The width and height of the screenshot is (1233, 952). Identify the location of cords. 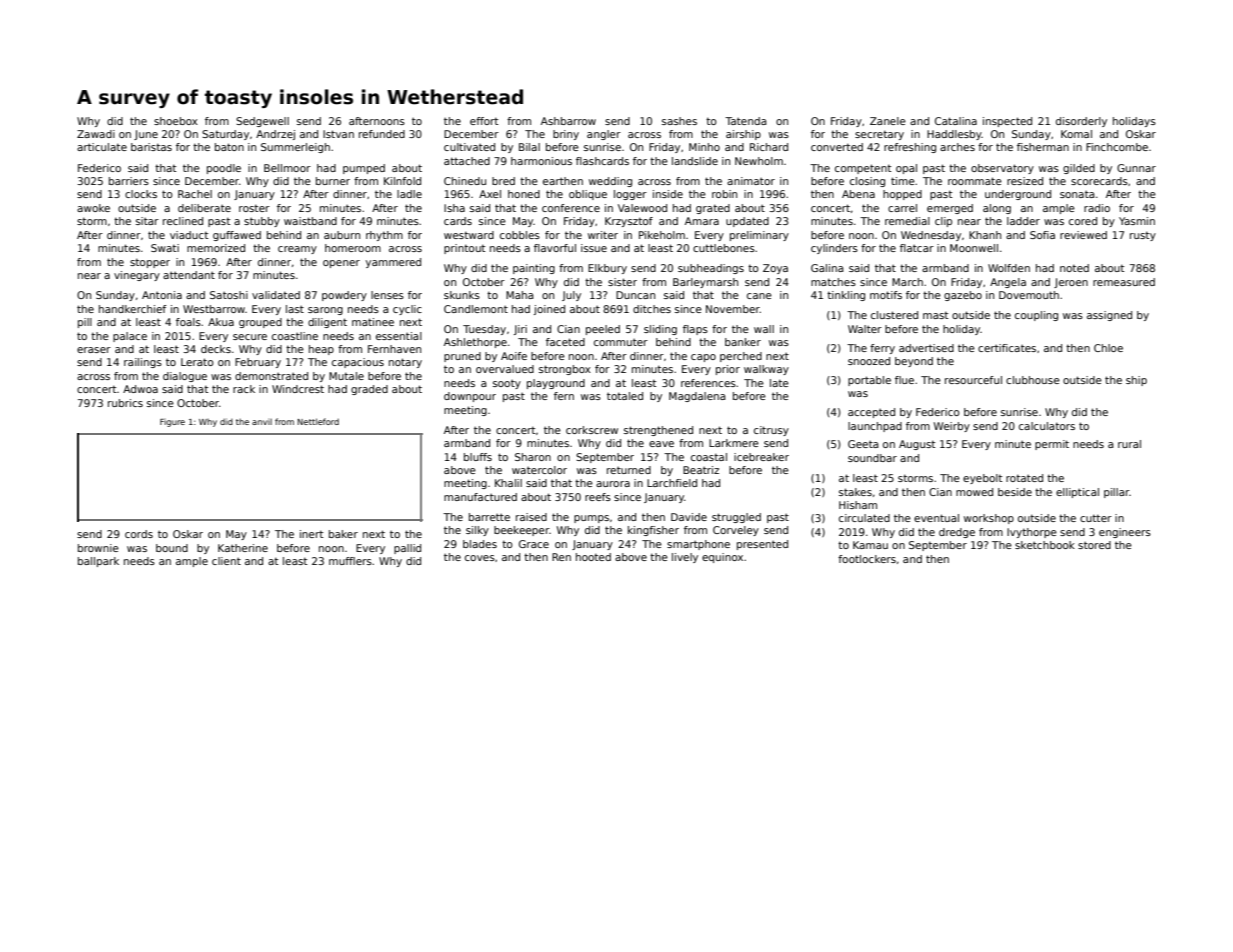
(139, 534).
